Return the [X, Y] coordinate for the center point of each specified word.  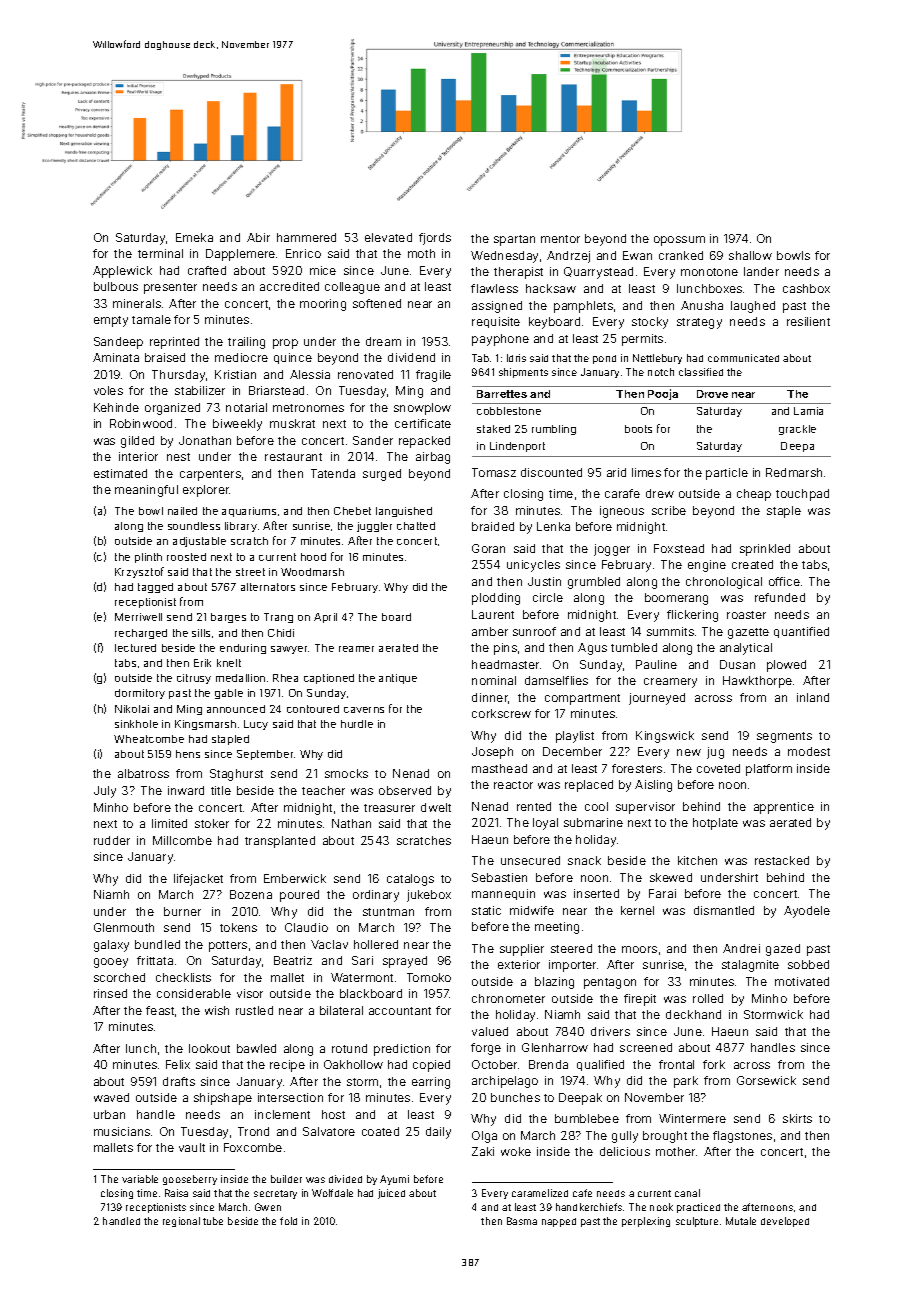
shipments [523, 373]
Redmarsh [794, 472]
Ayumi [394, 1180]
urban [109, 1114]
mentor [560, 239]
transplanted [280, 842]
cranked [681, 255]
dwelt [436, 807]
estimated [120, 473]
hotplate [715, 824]
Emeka [194, 237]
